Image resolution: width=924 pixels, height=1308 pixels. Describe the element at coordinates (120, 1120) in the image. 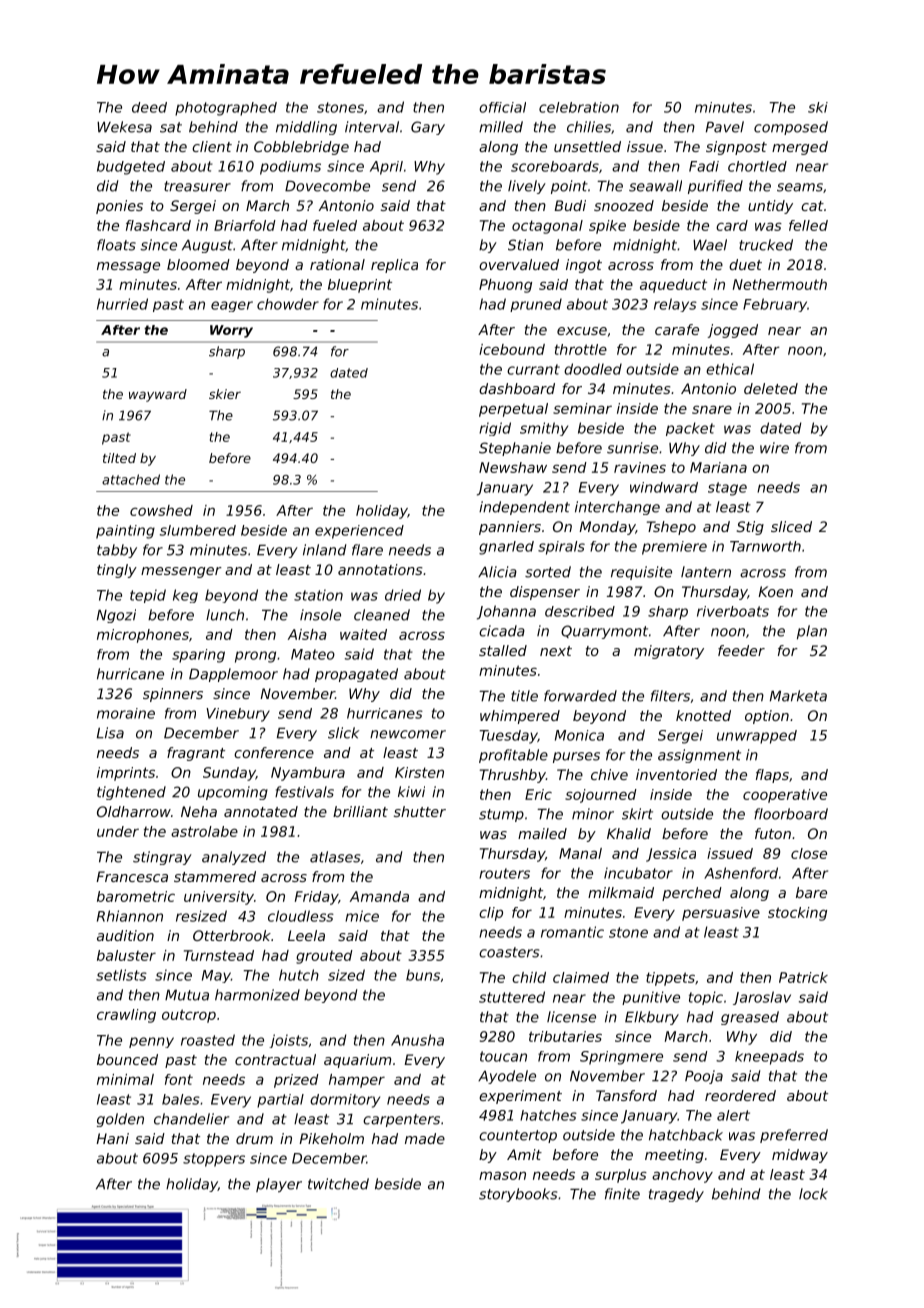

I see `golden` at that location.
